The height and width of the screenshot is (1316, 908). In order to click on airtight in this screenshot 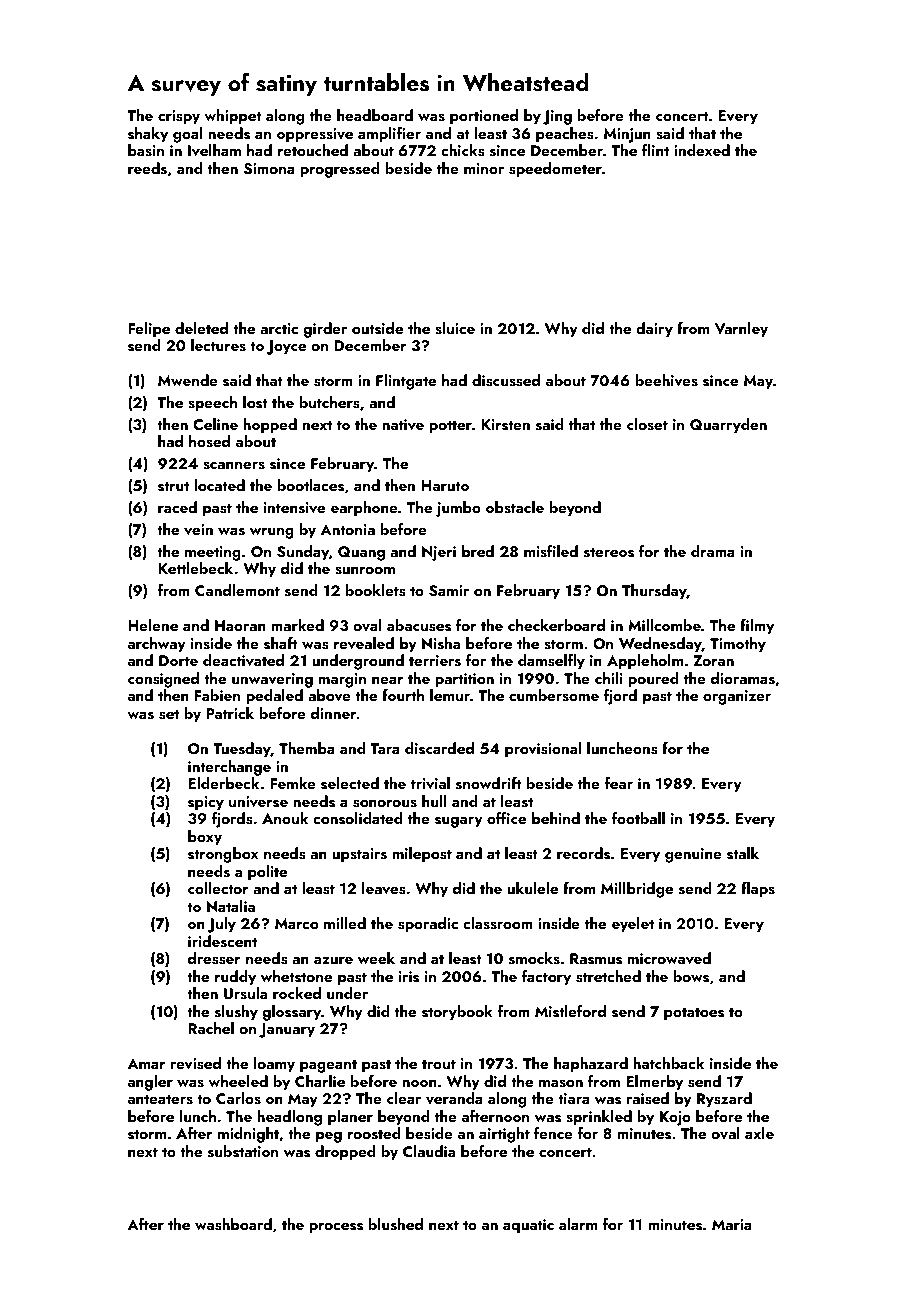, I will do `click(504, 1135)`.
